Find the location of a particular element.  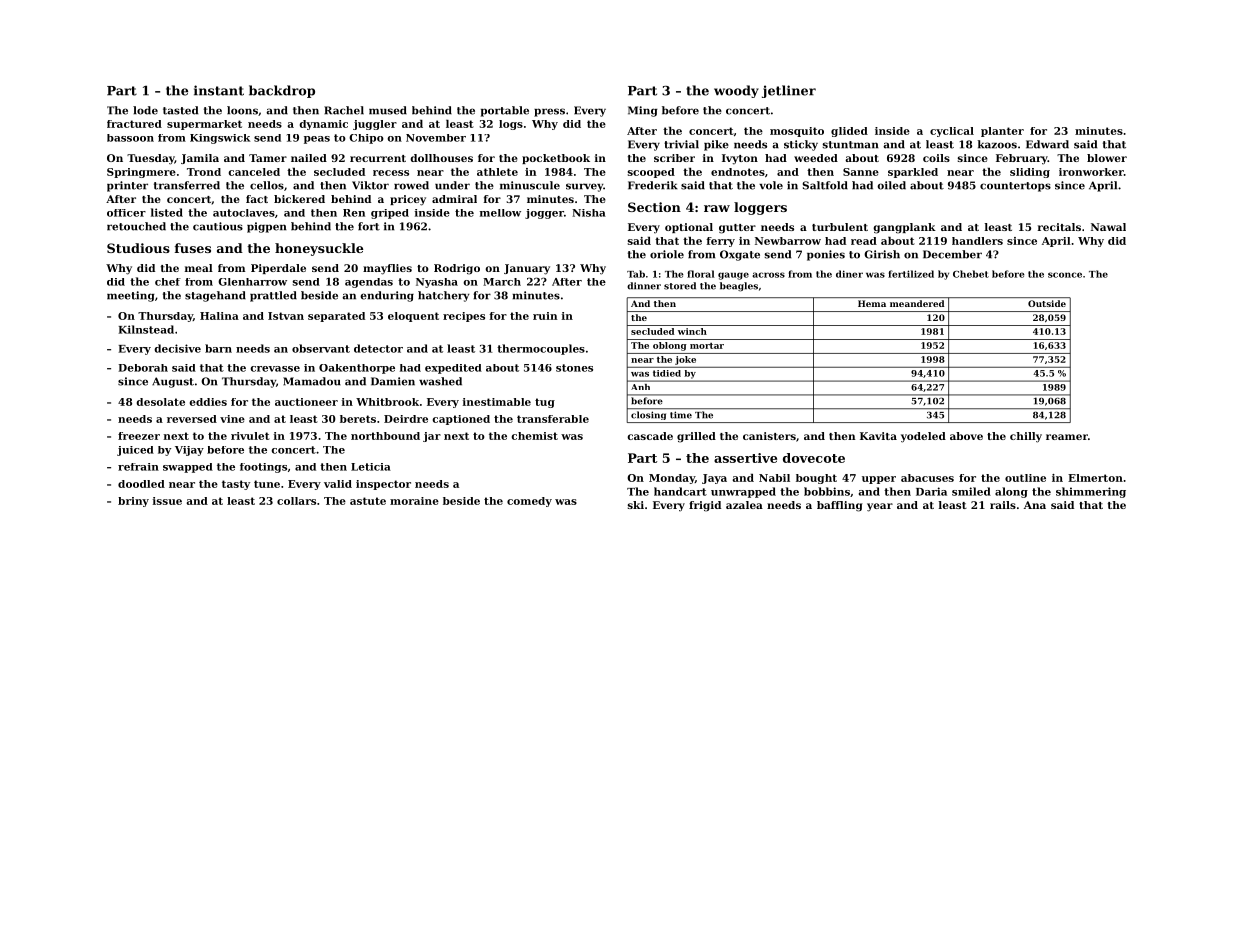

trivial is located at coordinates (681, 144).
